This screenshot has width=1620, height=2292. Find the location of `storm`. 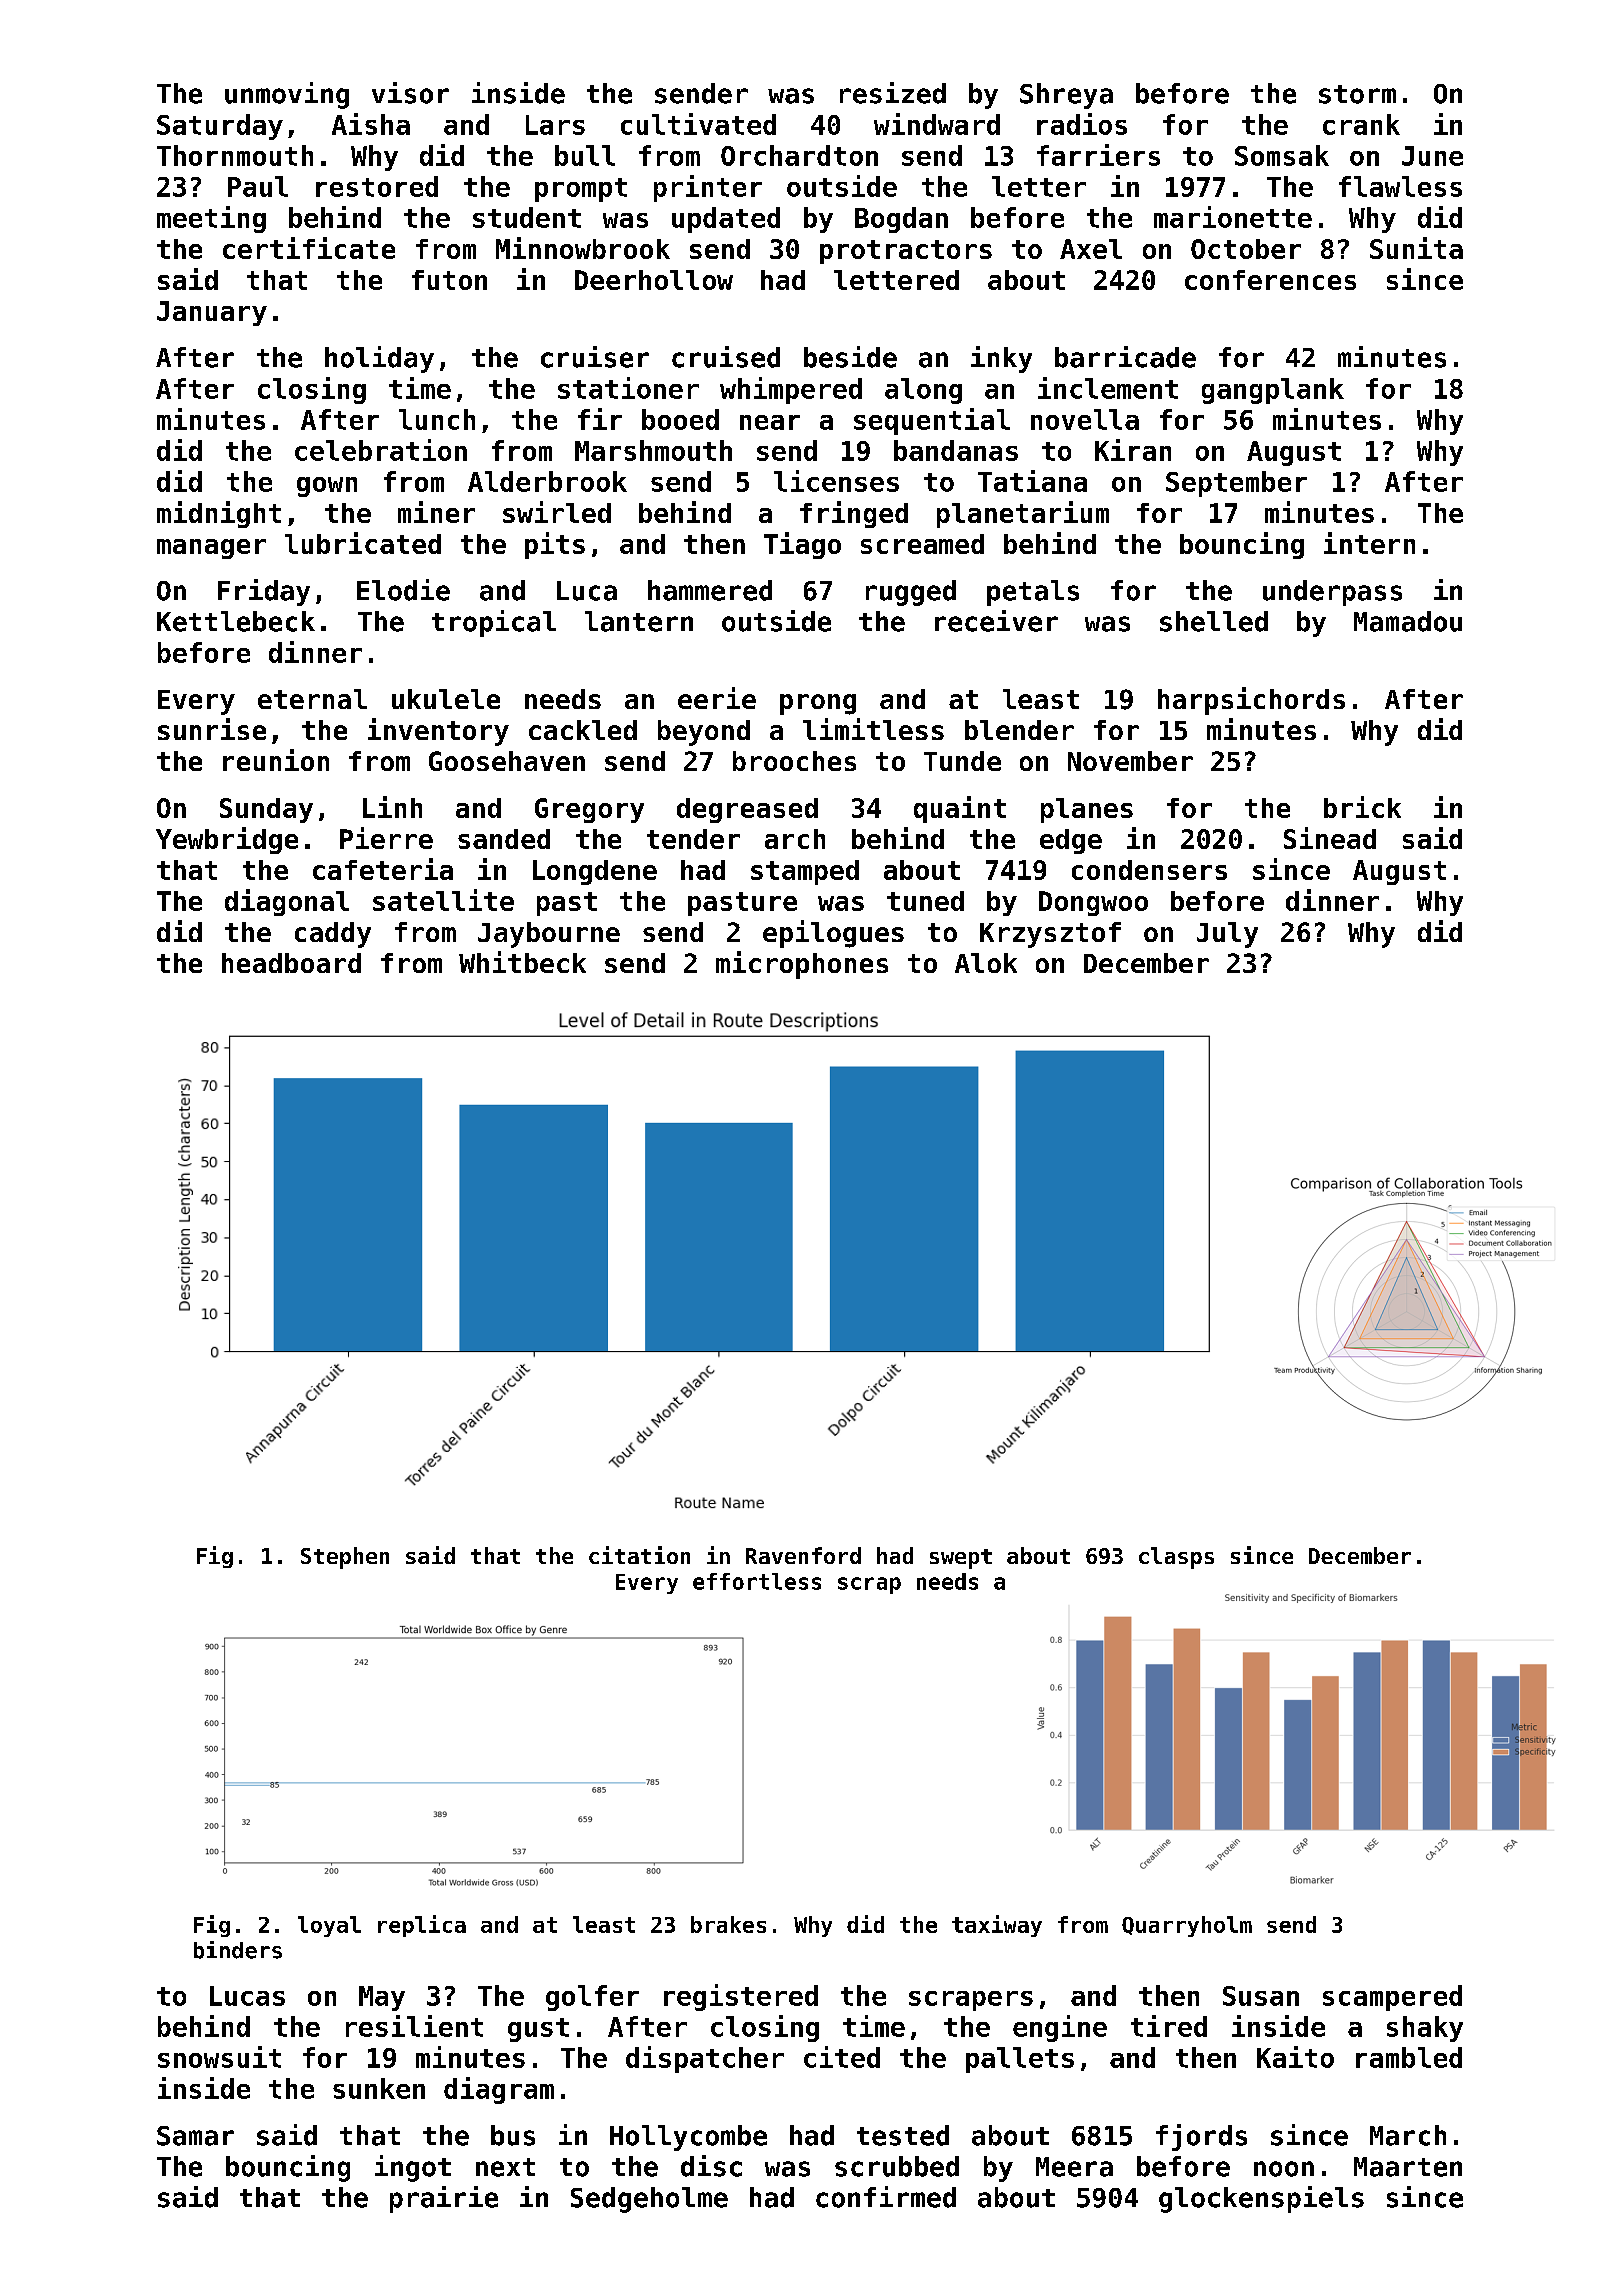

storm is located at coordinates (1357, 94).
